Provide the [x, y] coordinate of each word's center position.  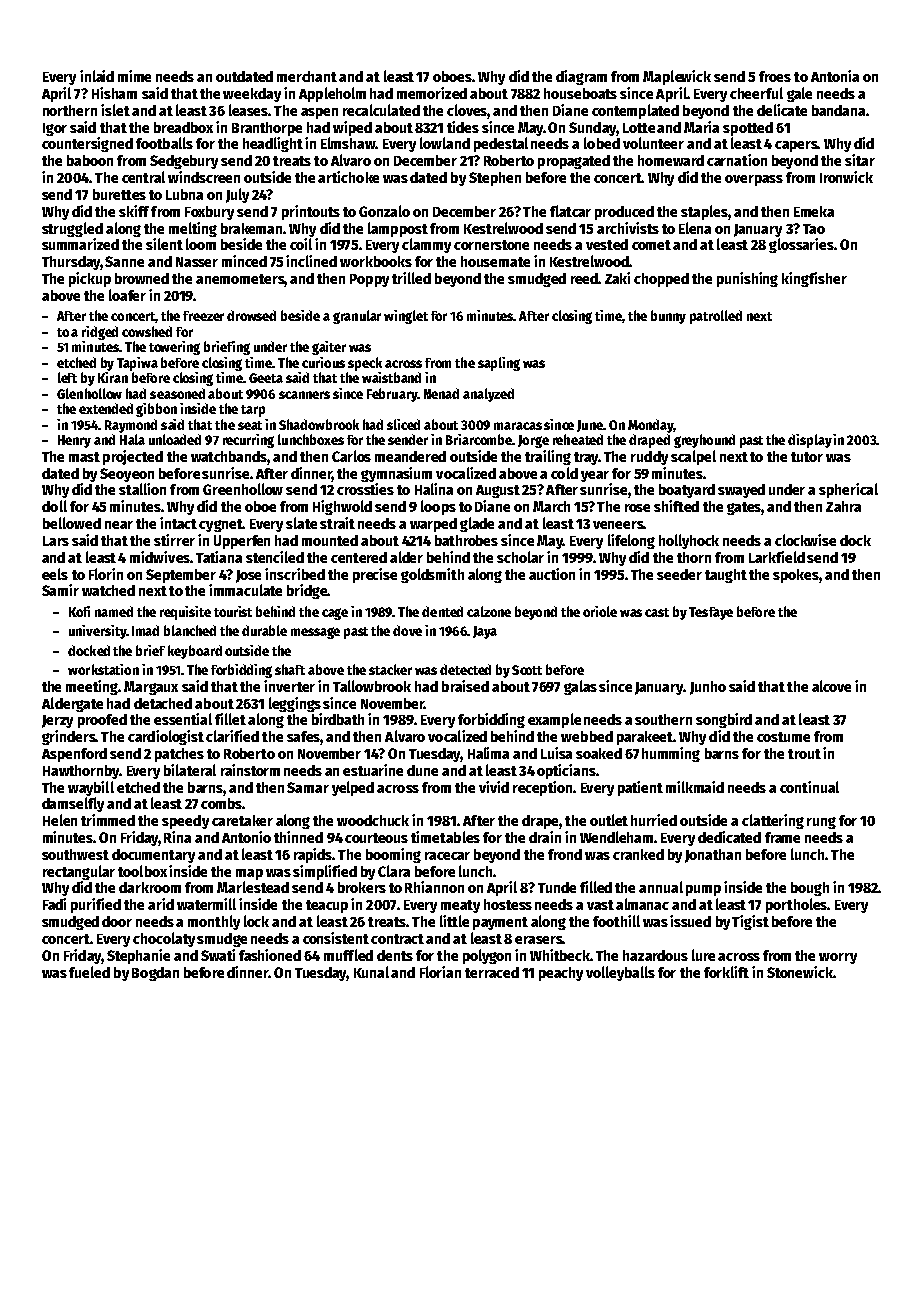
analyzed [488, 395]
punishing [747, 279]
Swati [218, 955]
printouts [311, 212]
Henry [74, 441]
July [237, 195]
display [810, 441]
